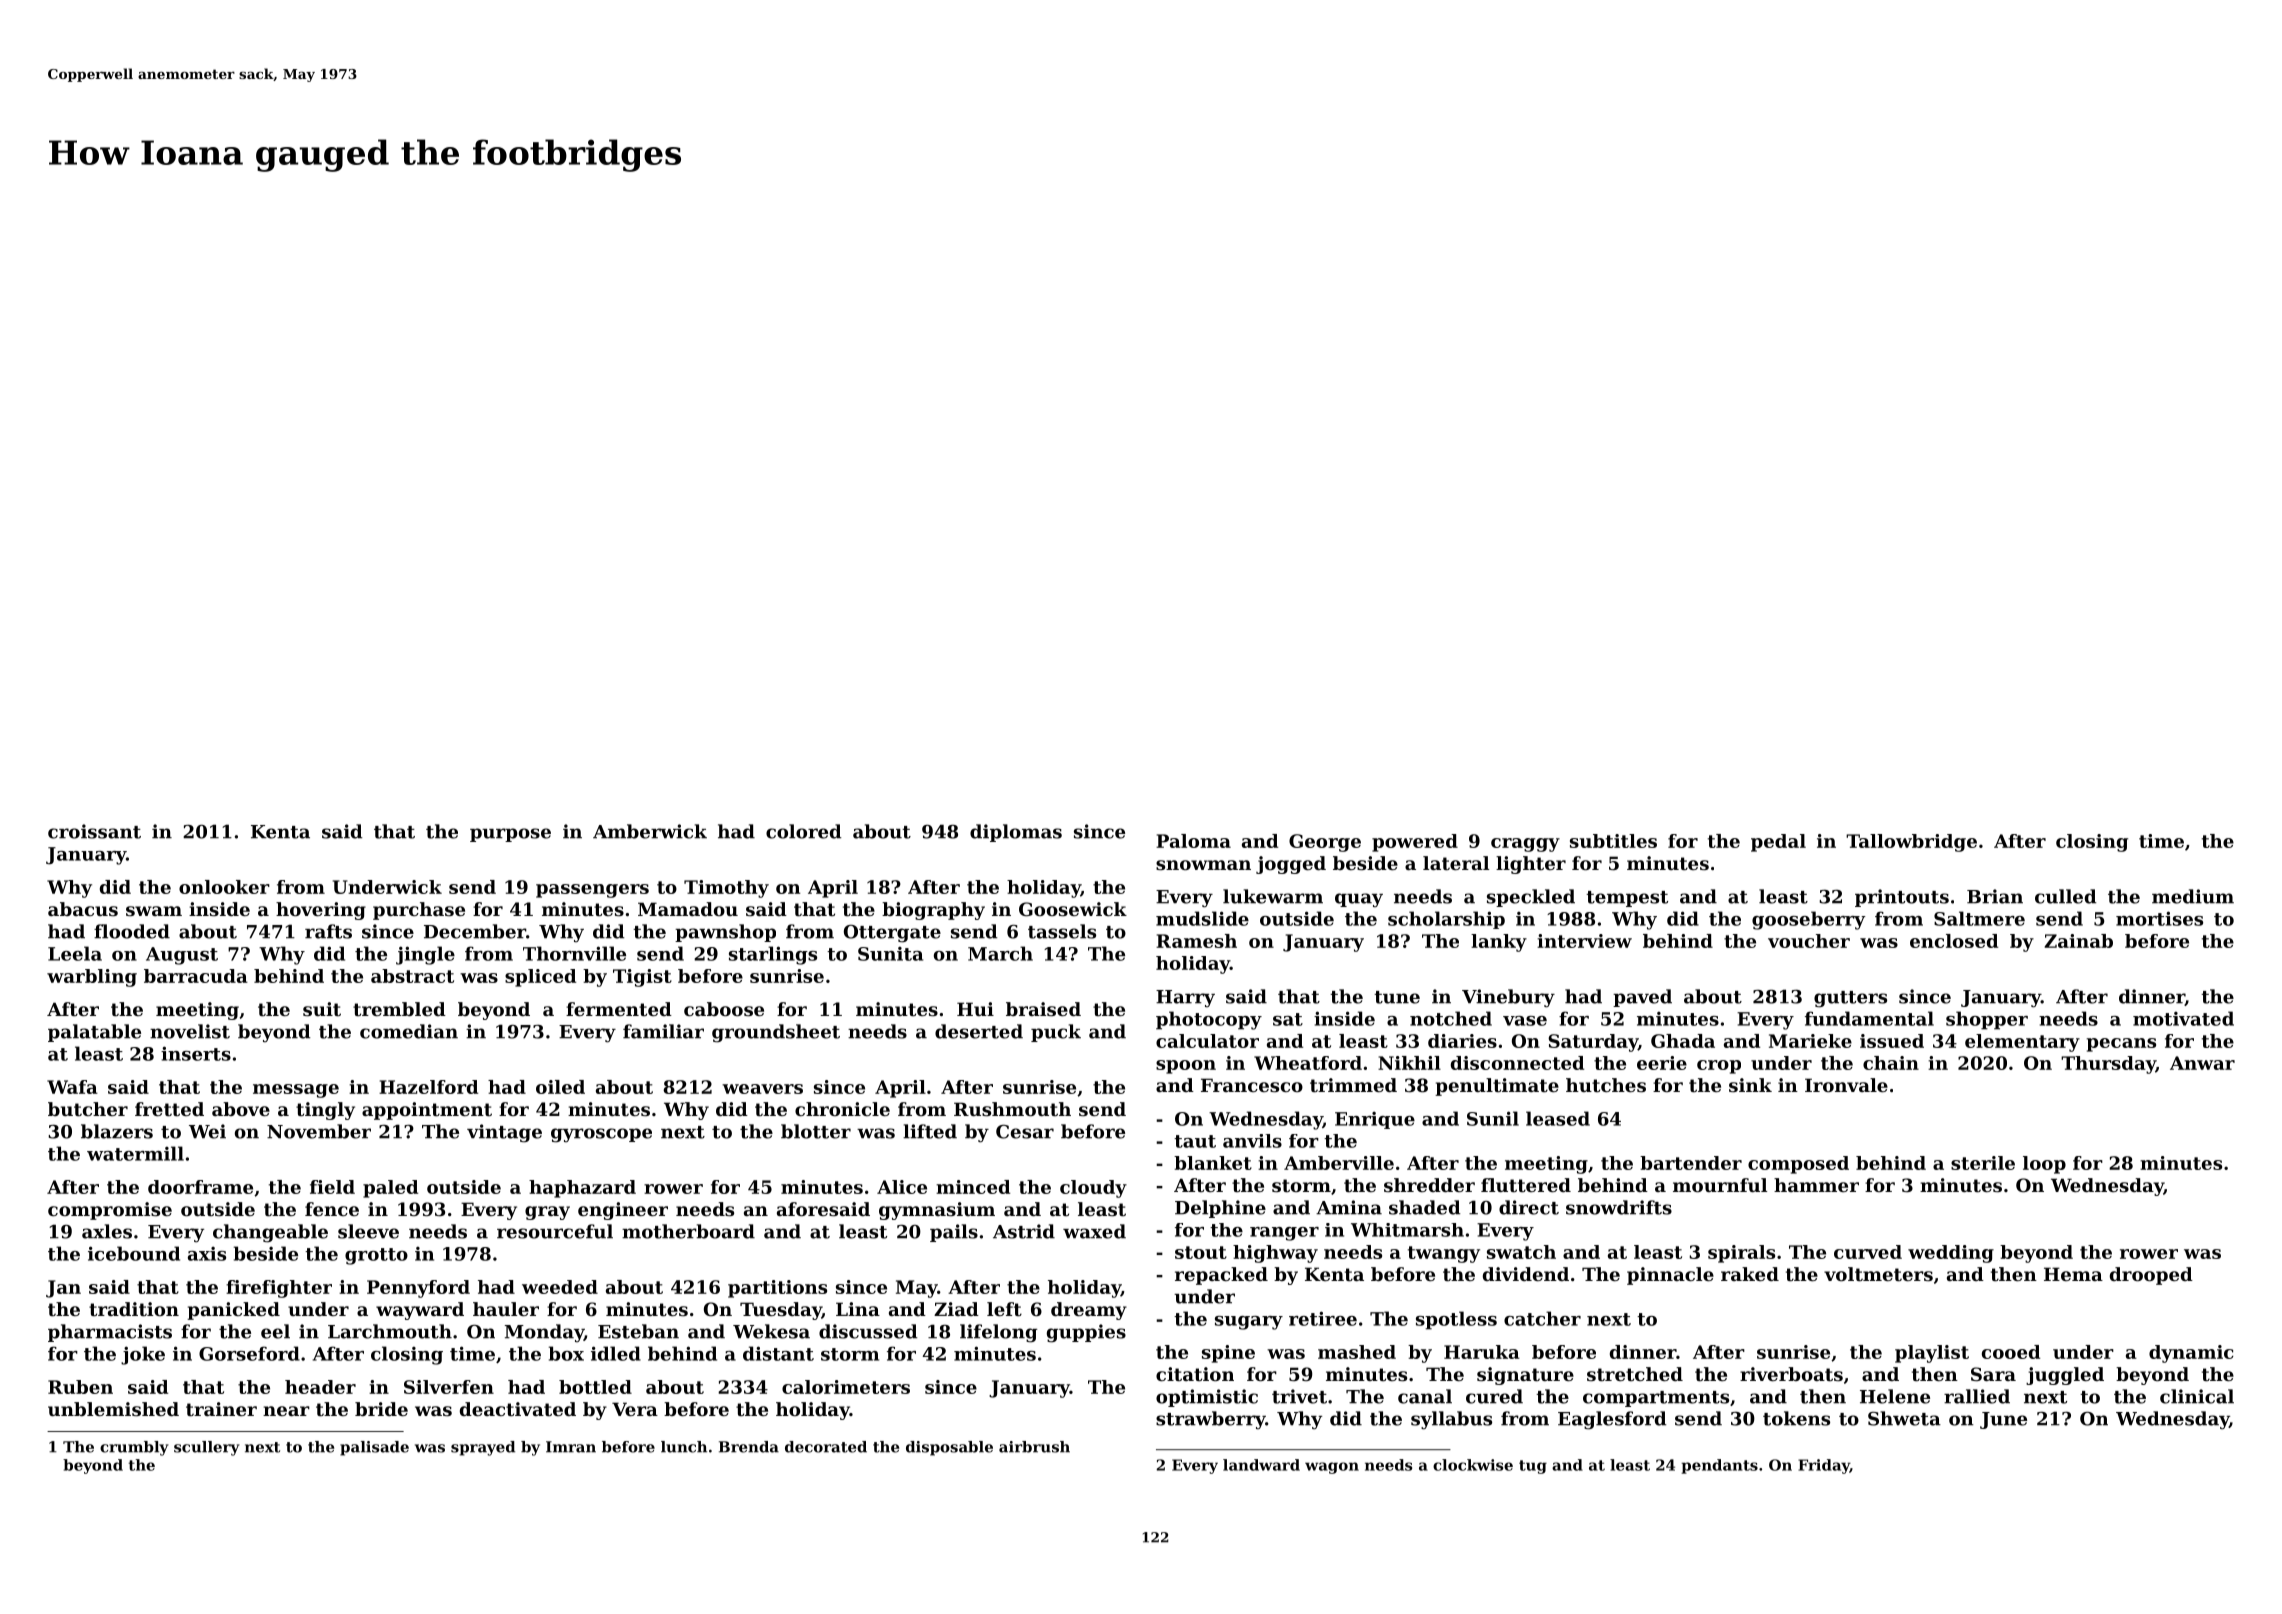 This image has width=2282, height=1614. Describe the element at coordinates (616, 1353) in the image. I see `idled` at that location.
